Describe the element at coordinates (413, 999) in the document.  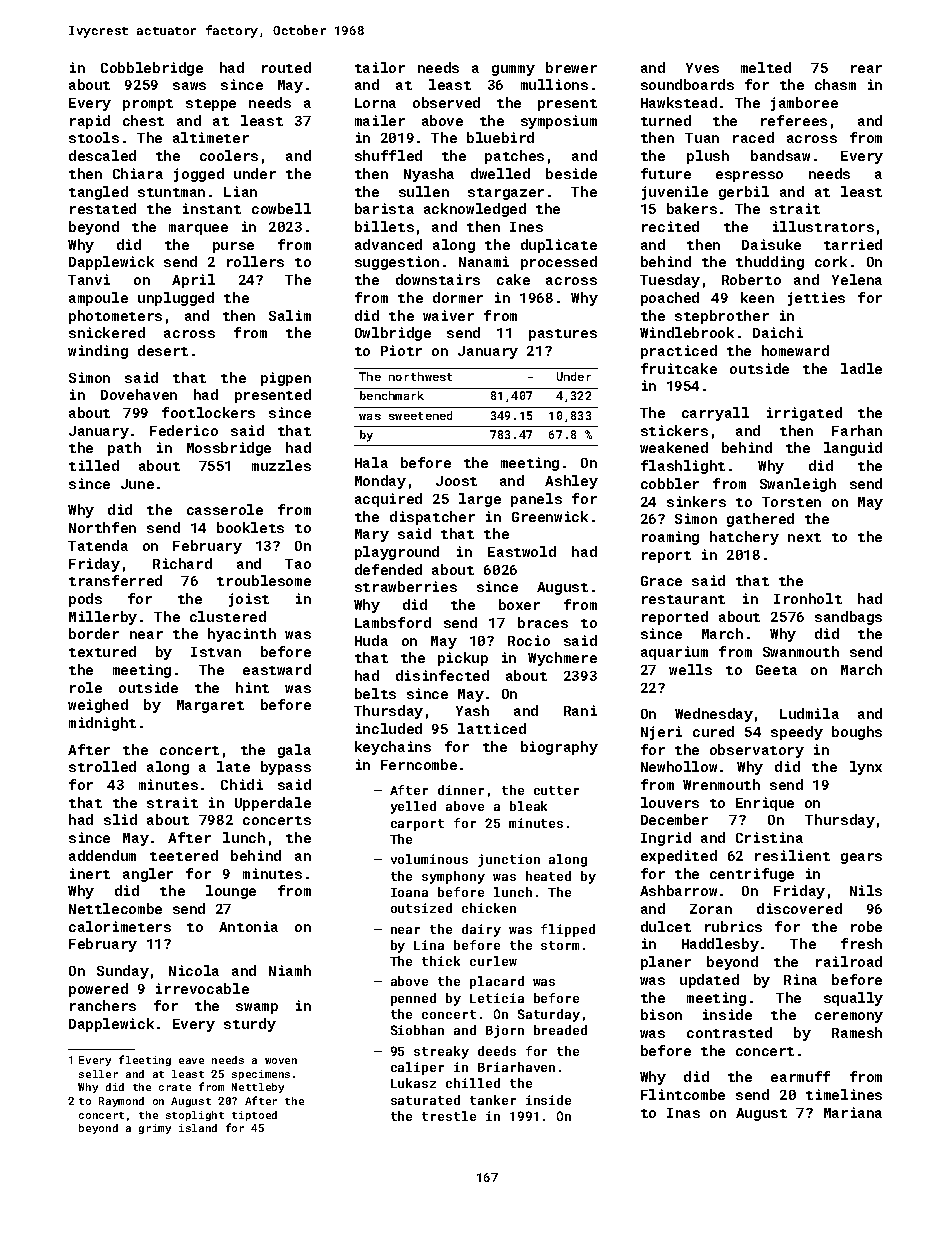
I see `penned` at that location.
